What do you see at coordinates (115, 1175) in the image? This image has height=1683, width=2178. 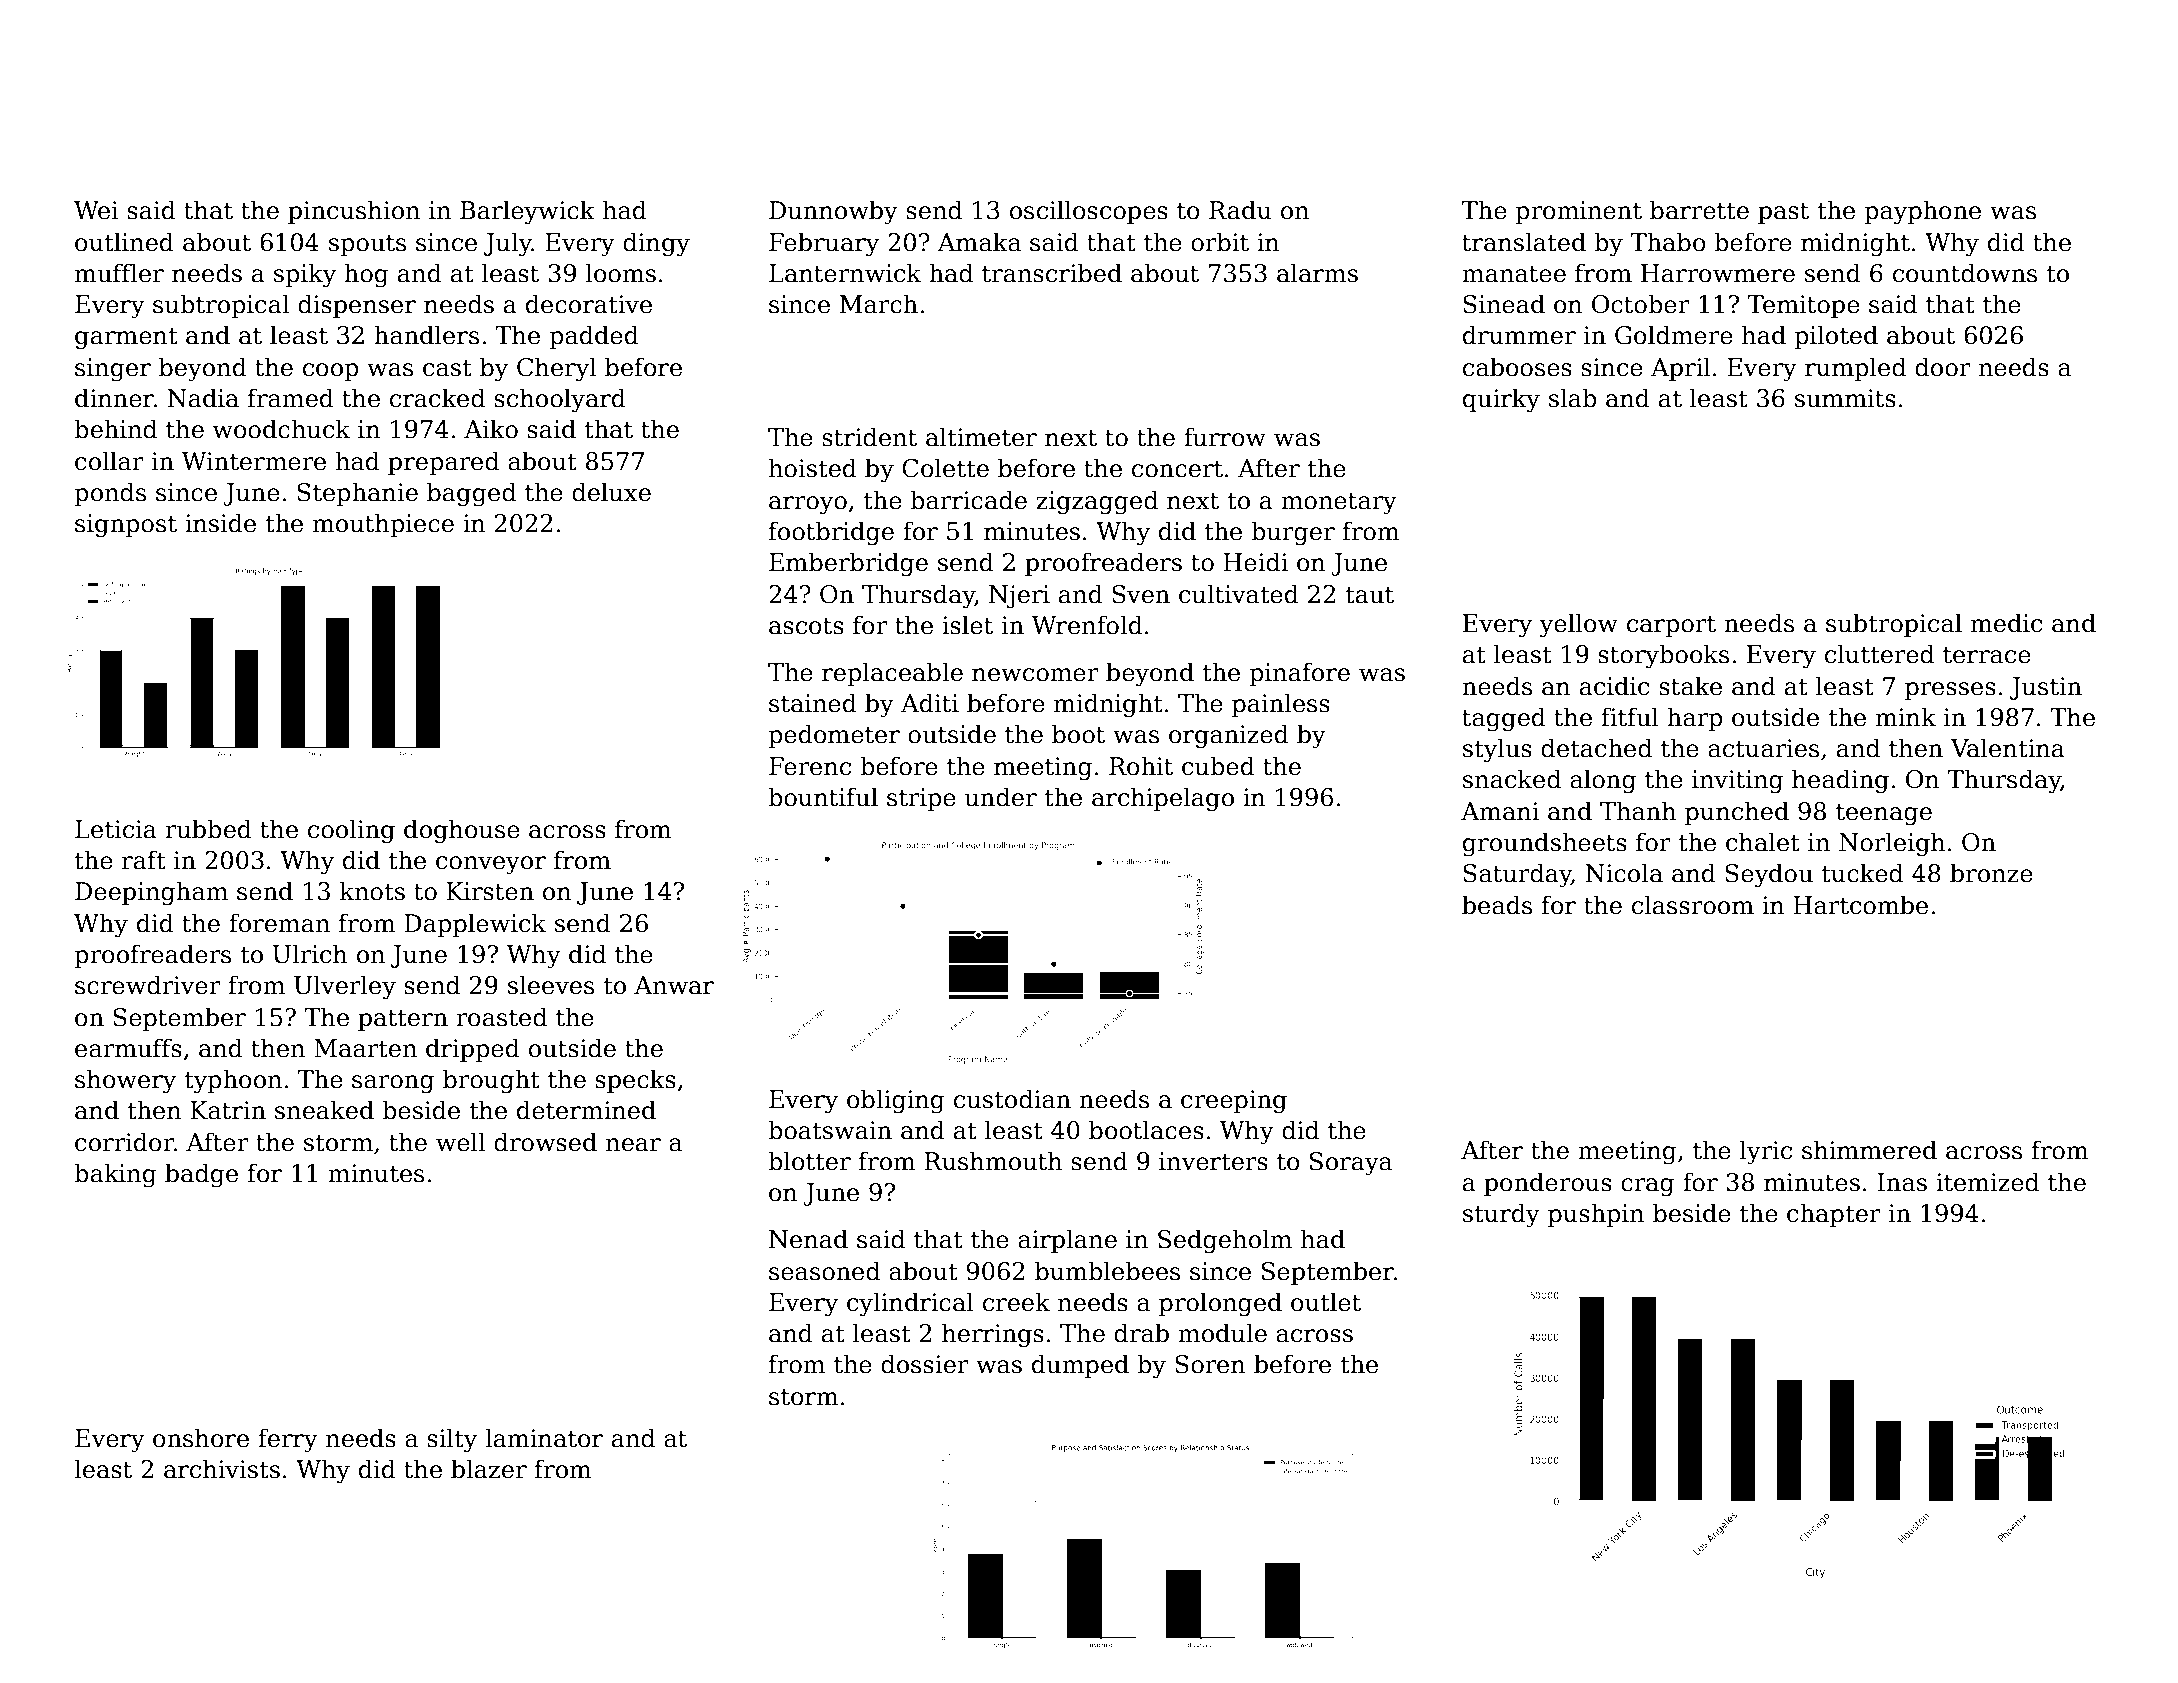 I see `baking` at bounding box center [115, 1175].
